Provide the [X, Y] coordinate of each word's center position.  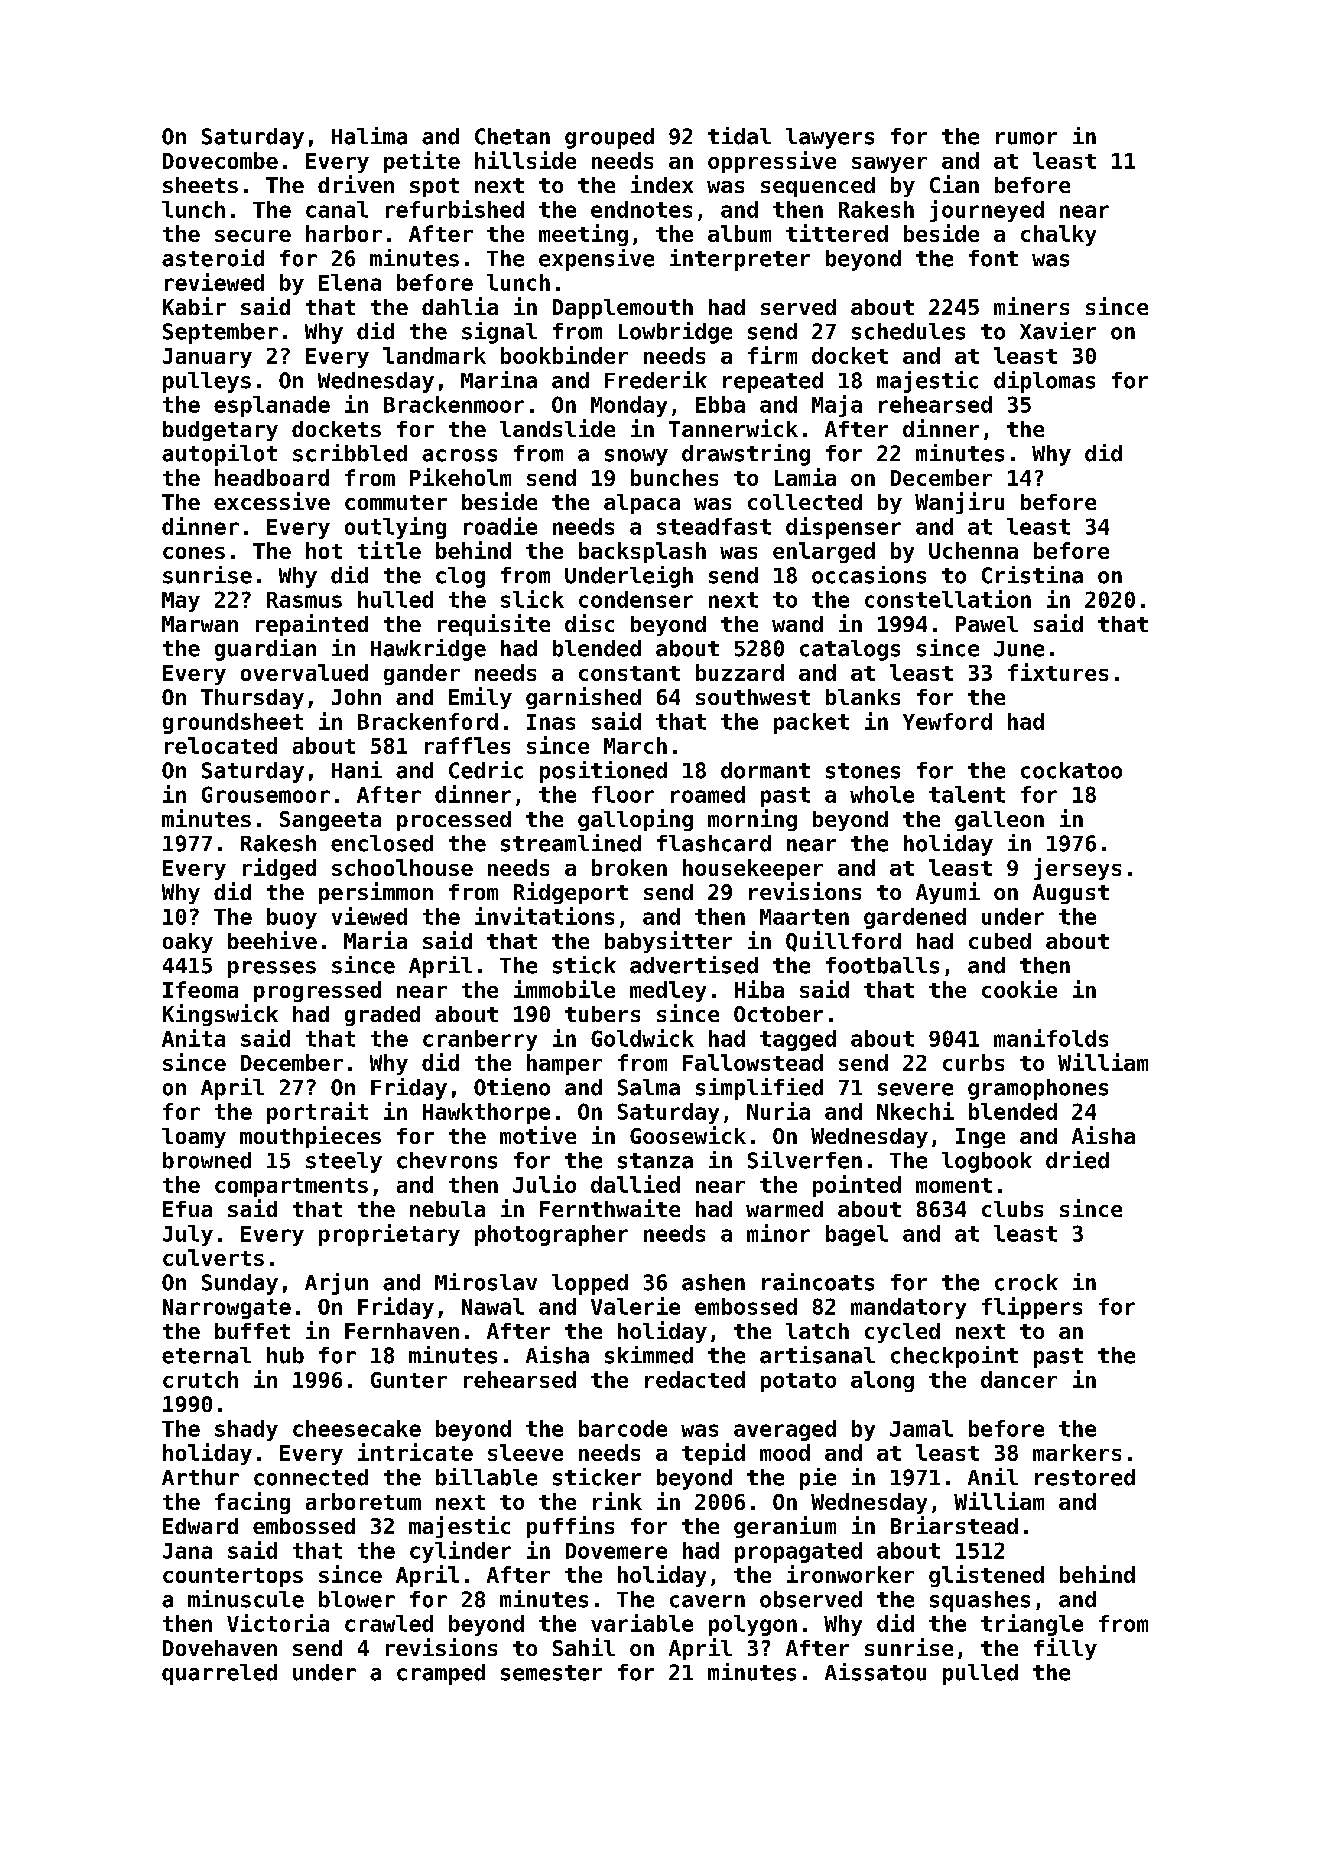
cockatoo [1071, 770]
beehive [272, 940]
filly [1065, 1649]
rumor [1026, 138]
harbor [344, 233]
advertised [694, 965]
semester [551, 1673]
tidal [739, 136]
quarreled [219, 1674]
